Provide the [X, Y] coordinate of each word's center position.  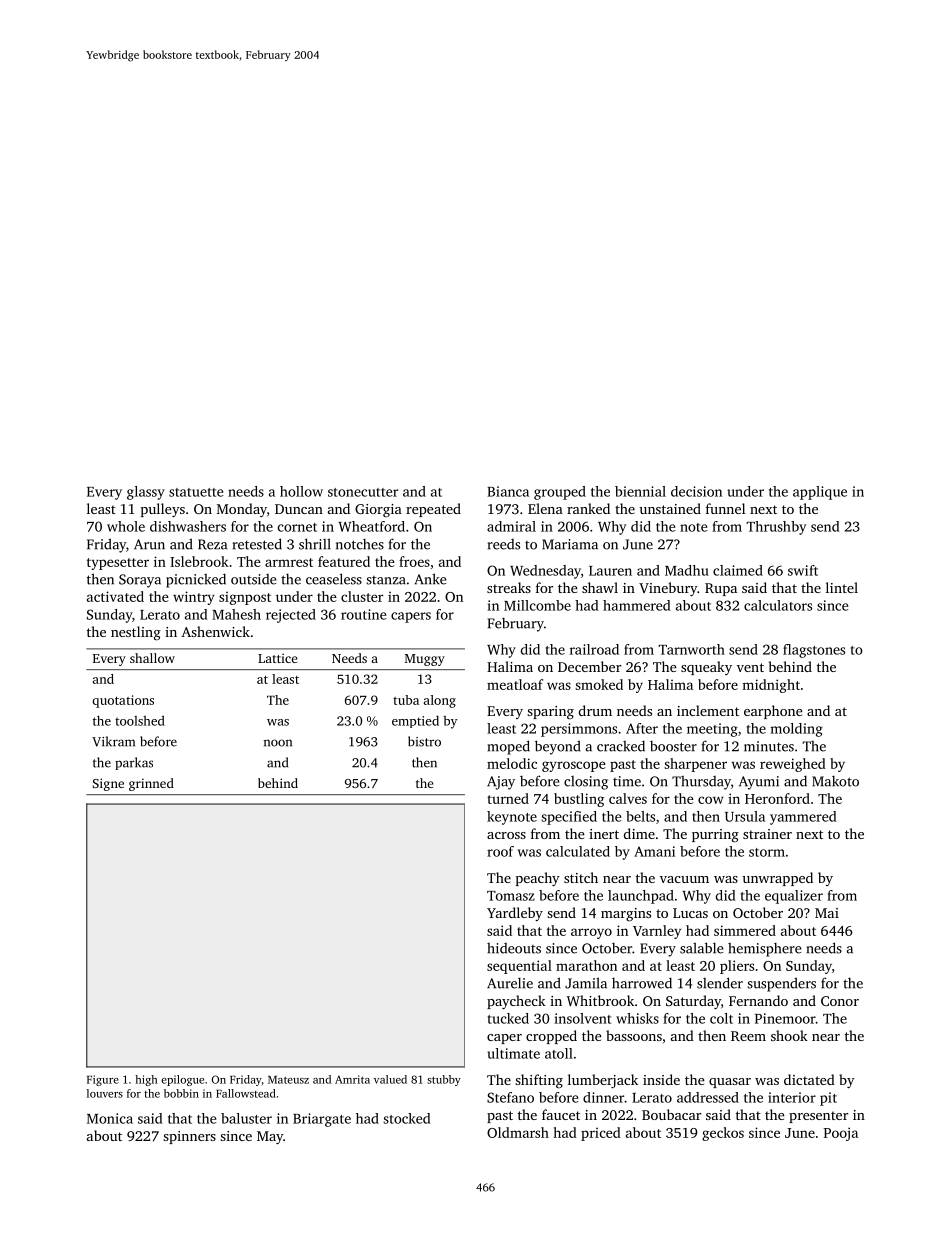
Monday [242, 510]
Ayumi [759, 783]
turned [508, 798]
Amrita [352, 1079]
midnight [771, 686]
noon [278, 743]
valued [390, 1079]
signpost [245, 598]
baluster [246, 1118]
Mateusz [288, 1080]
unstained [670, 508]
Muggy [425, 660]
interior [792, 1097]
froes [414, 561]
